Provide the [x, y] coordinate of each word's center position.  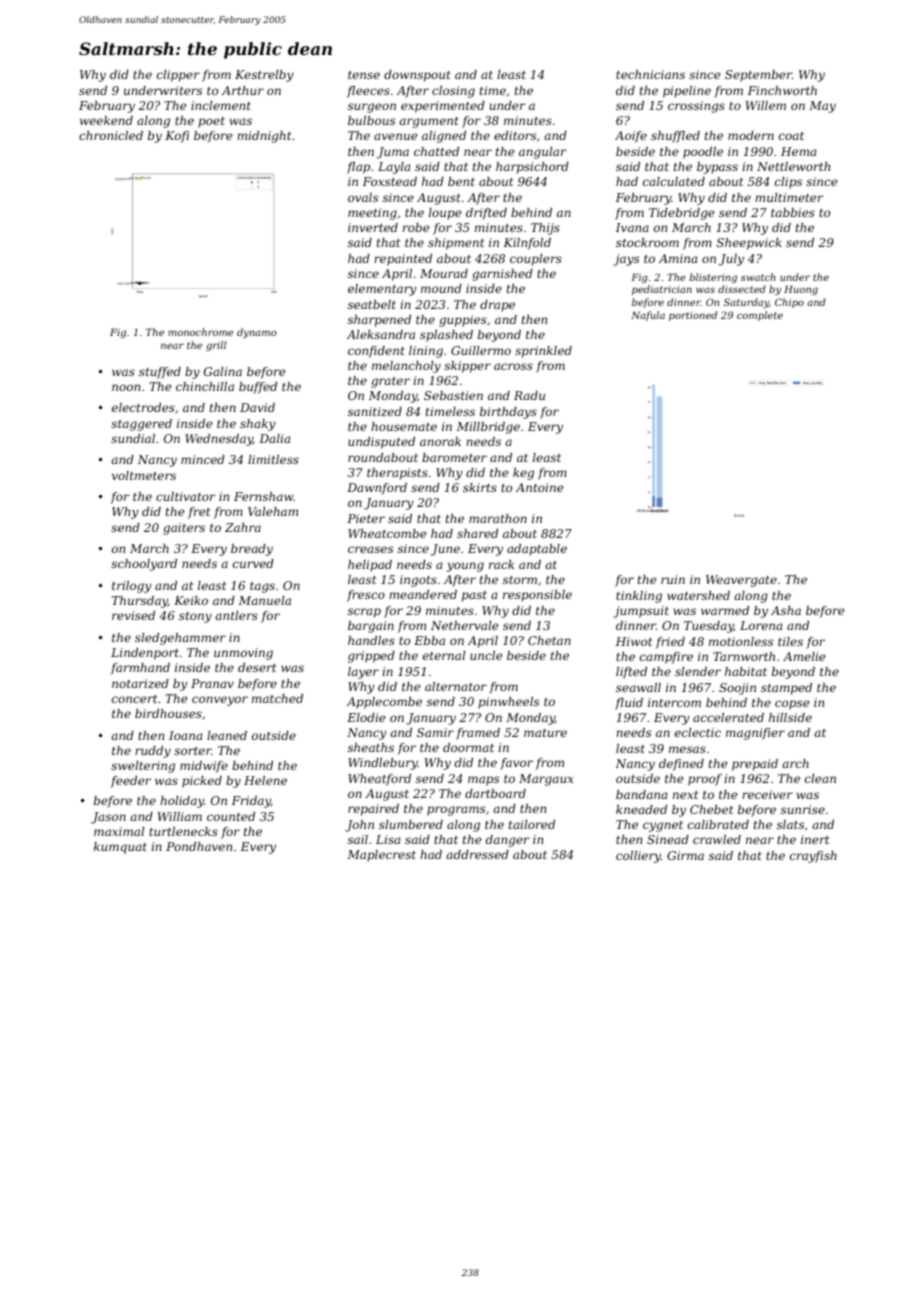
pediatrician [662, 290]
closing [453, 92]
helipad [370, 566]
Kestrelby [264, 76]
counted [231, 816]
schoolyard [144, 565]
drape [497, 306]
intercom [674, 702]
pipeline [687, 92]
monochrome [200, 332]
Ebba [429, 640]
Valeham [273, 511]
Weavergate [741, 581]
